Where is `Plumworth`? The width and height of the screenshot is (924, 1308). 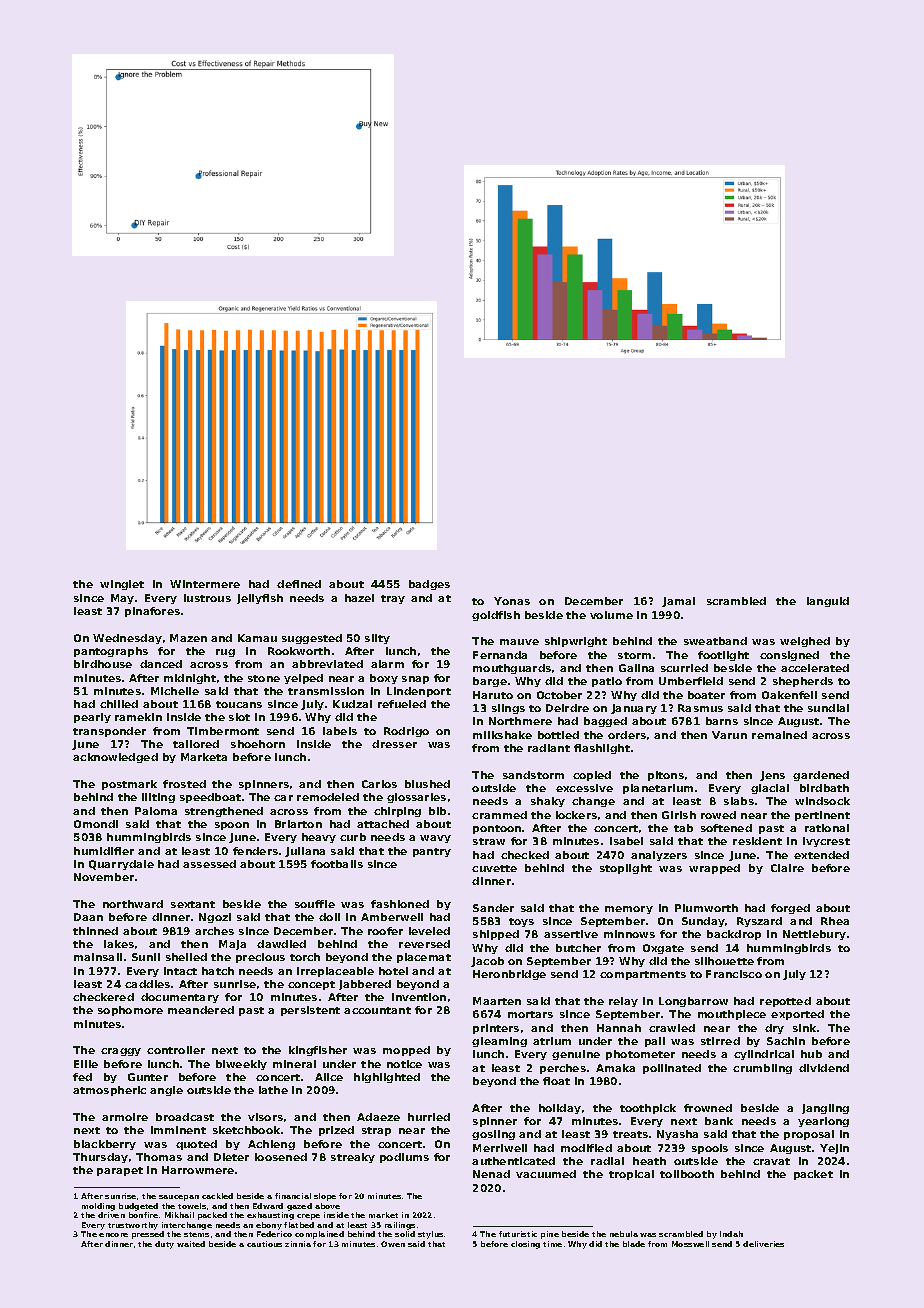
Plumworth is located at coordinates (706, 908).
